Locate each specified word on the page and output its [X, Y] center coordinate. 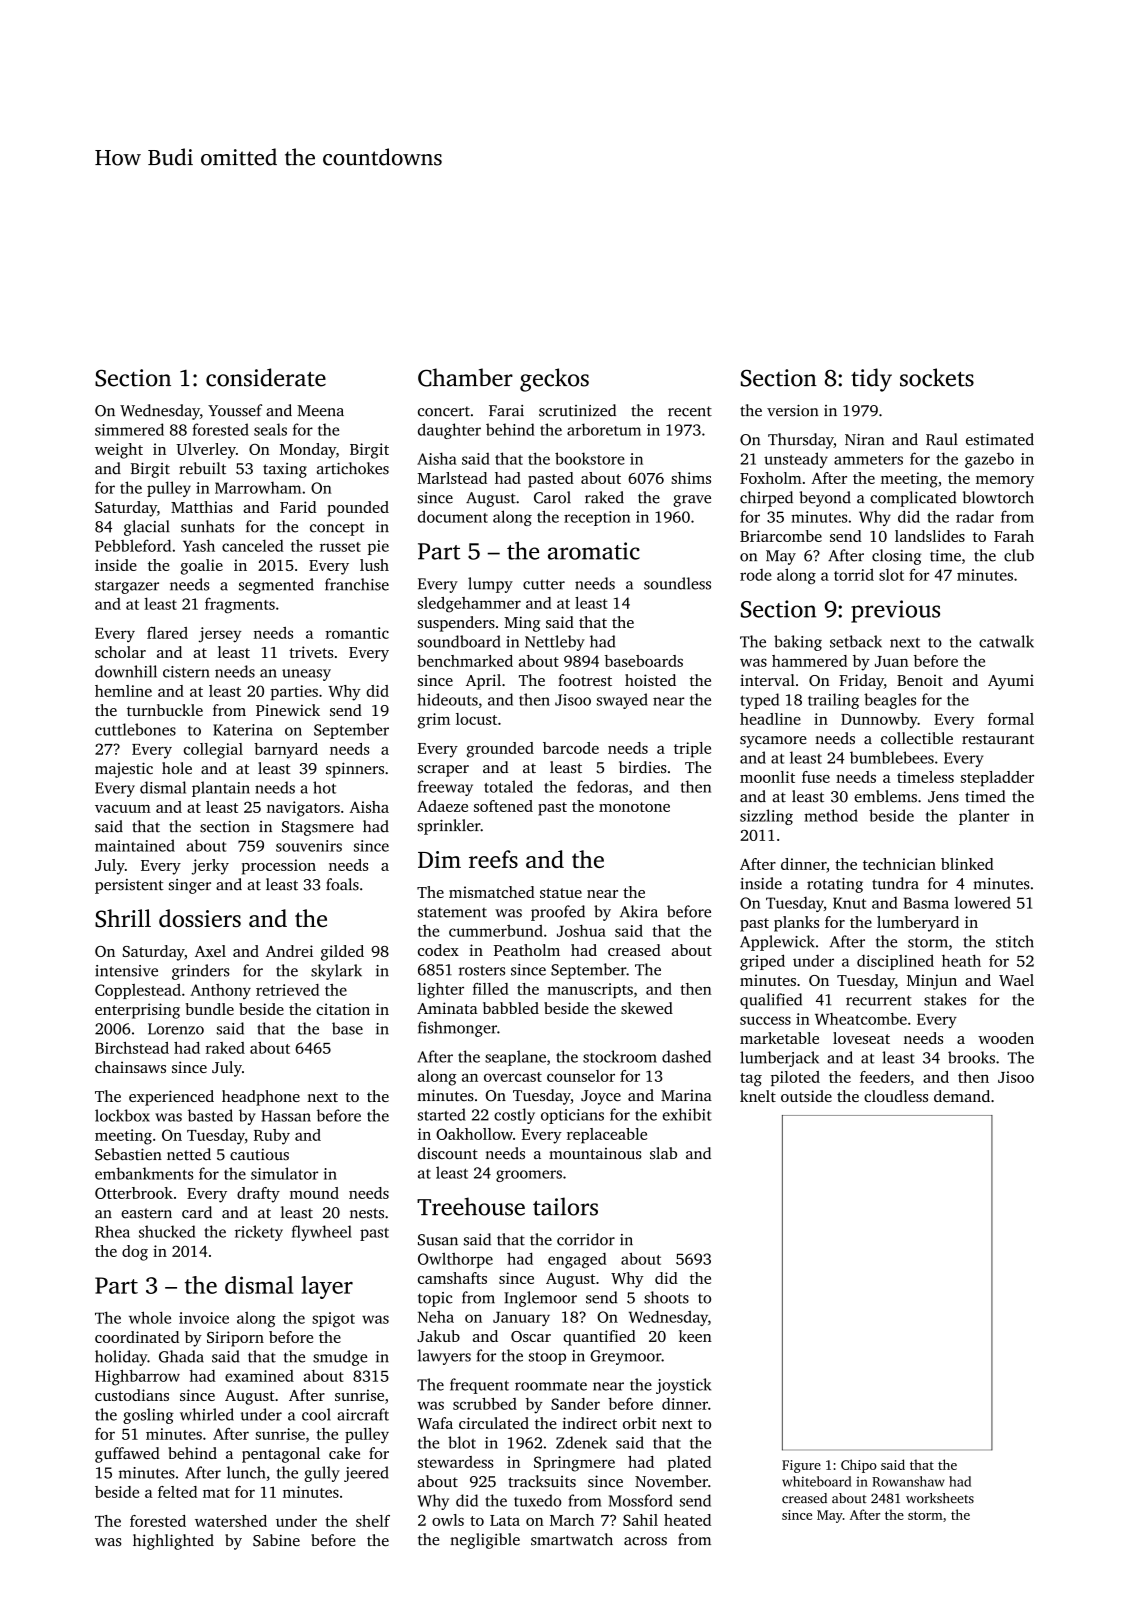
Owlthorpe [455, 1260]
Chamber [465, 377]
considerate [266, 377]
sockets [937, 377]
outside [806, 1096]
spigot [333, 1319]
